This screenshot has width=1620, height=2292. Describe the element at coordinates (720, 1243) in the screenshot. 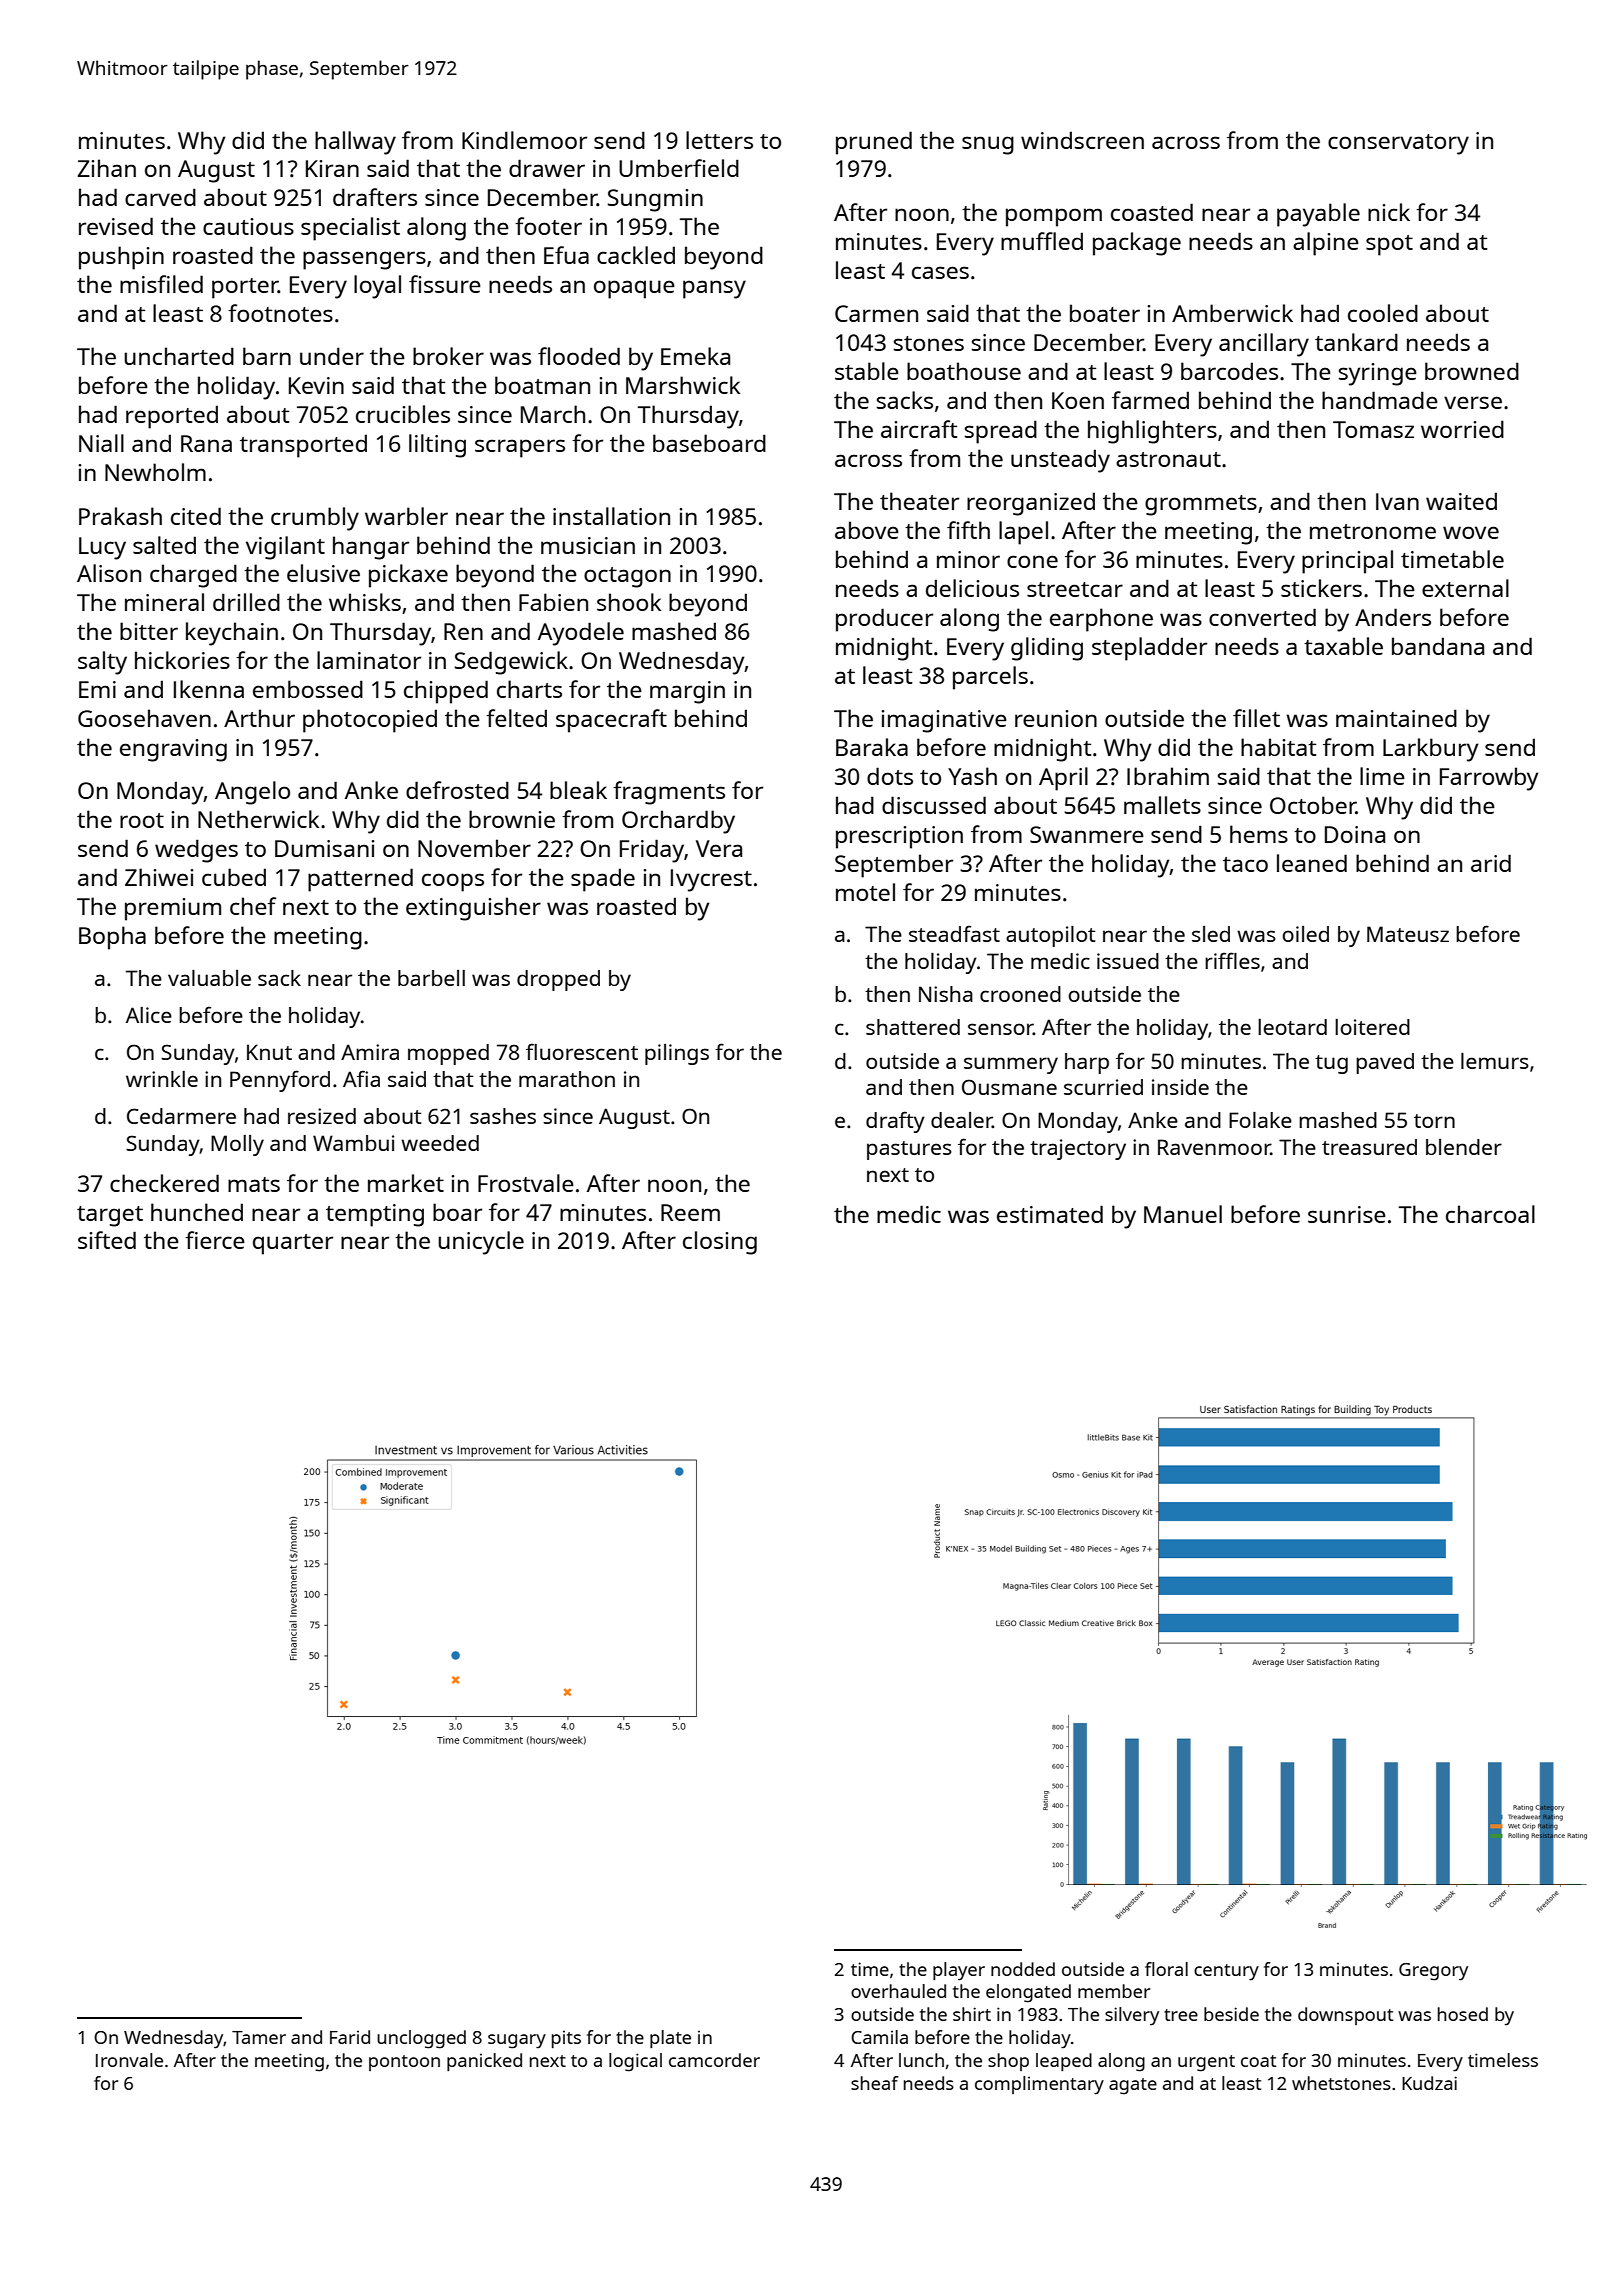

I see `closing` at that location.
